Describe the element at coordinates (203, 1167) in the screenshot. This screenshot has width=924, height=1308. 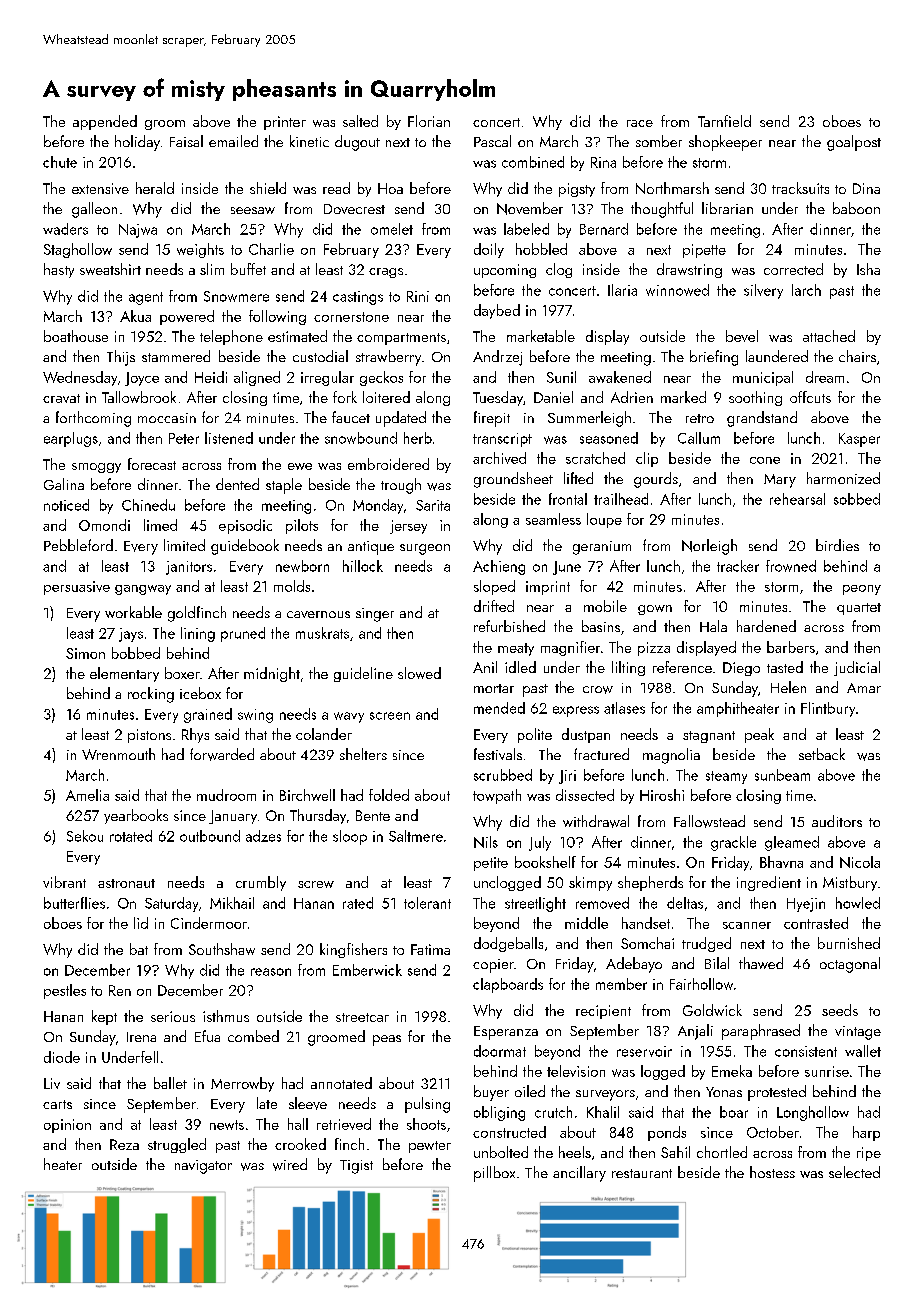
I see `navigator` at that location.
